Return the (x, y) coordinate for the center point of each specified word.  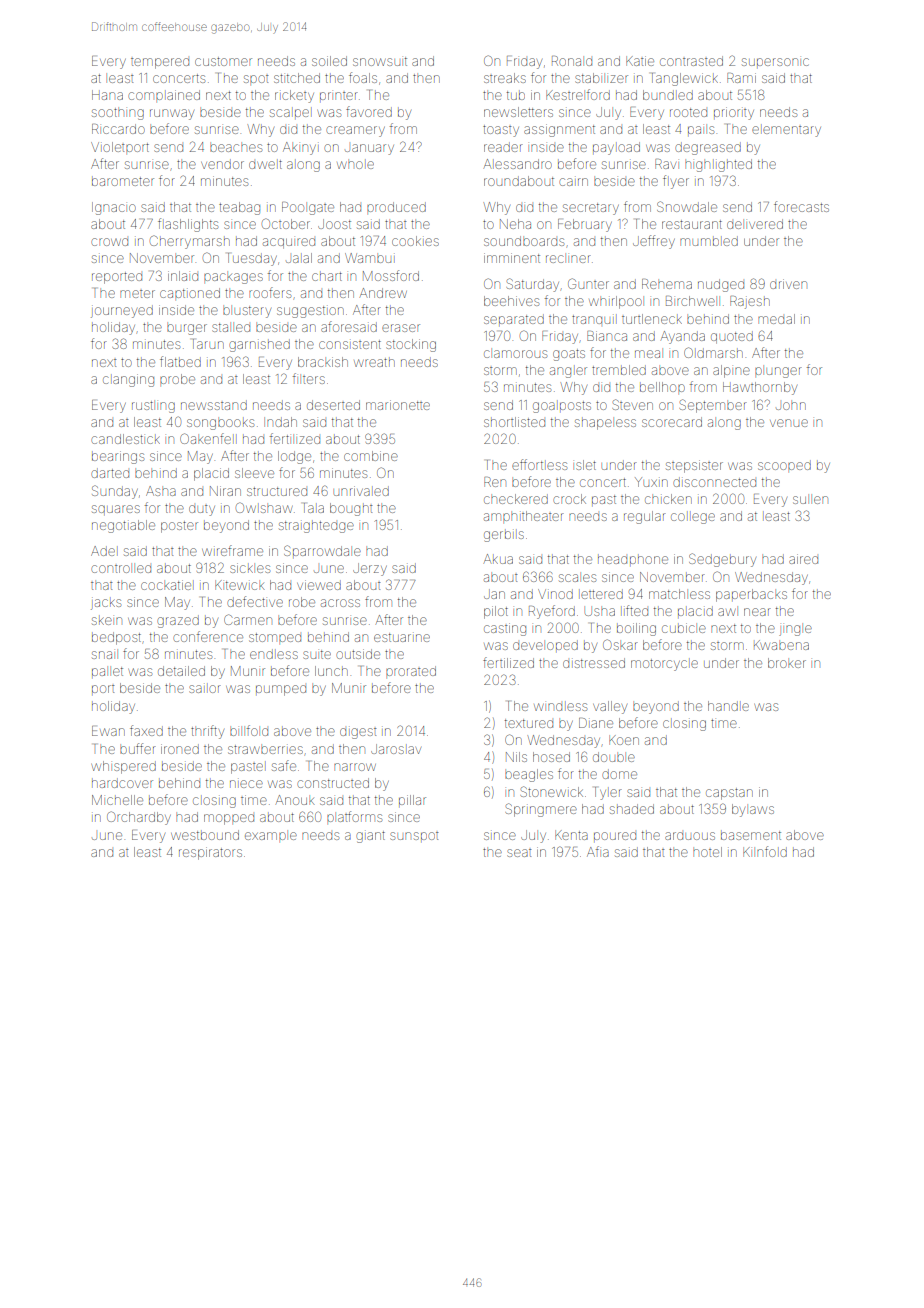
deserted (333, 405)
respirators (210, 853)
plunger (778, 372)
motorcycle (664, 665)
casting (505, 629)
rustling (153, 407)
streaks (505, 78)
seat (519, 853)
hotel (707, 852)
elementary (786, 131)
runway (172, 114)
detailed (181, 671)
